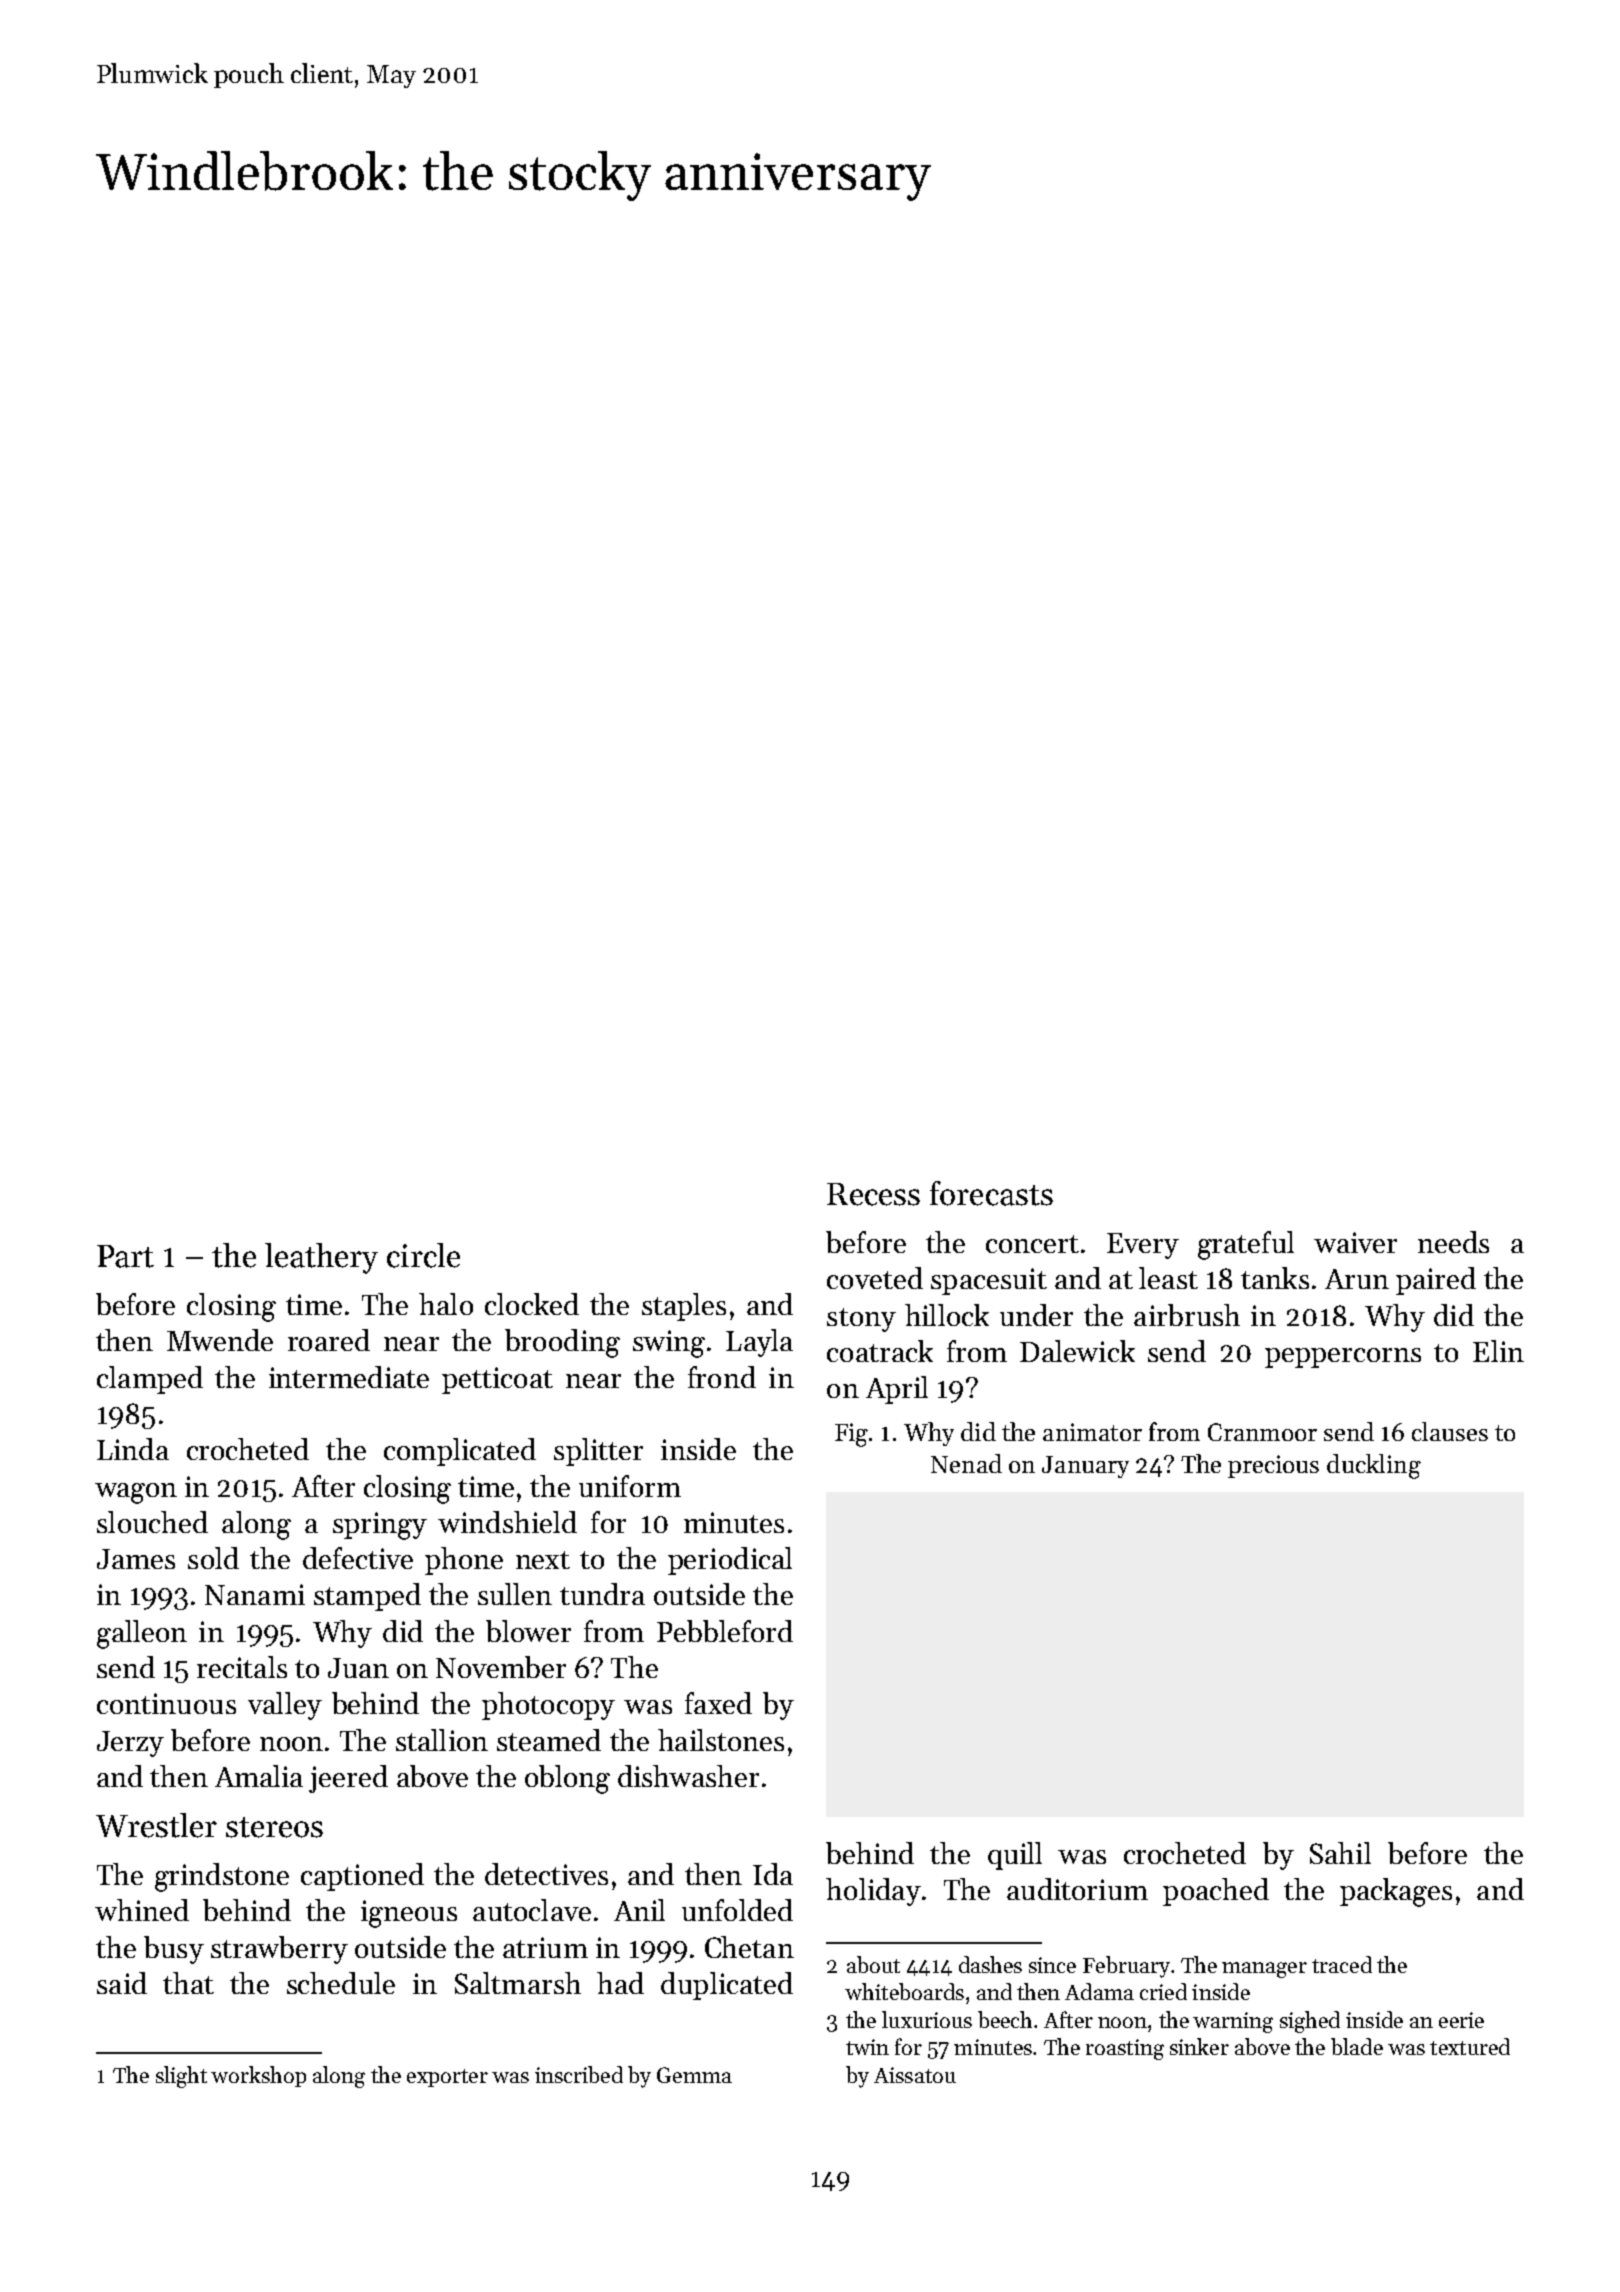 The width and height of the screenshot is (1620, 2292). I want to click on Sahil, so click(1340, 1853).
